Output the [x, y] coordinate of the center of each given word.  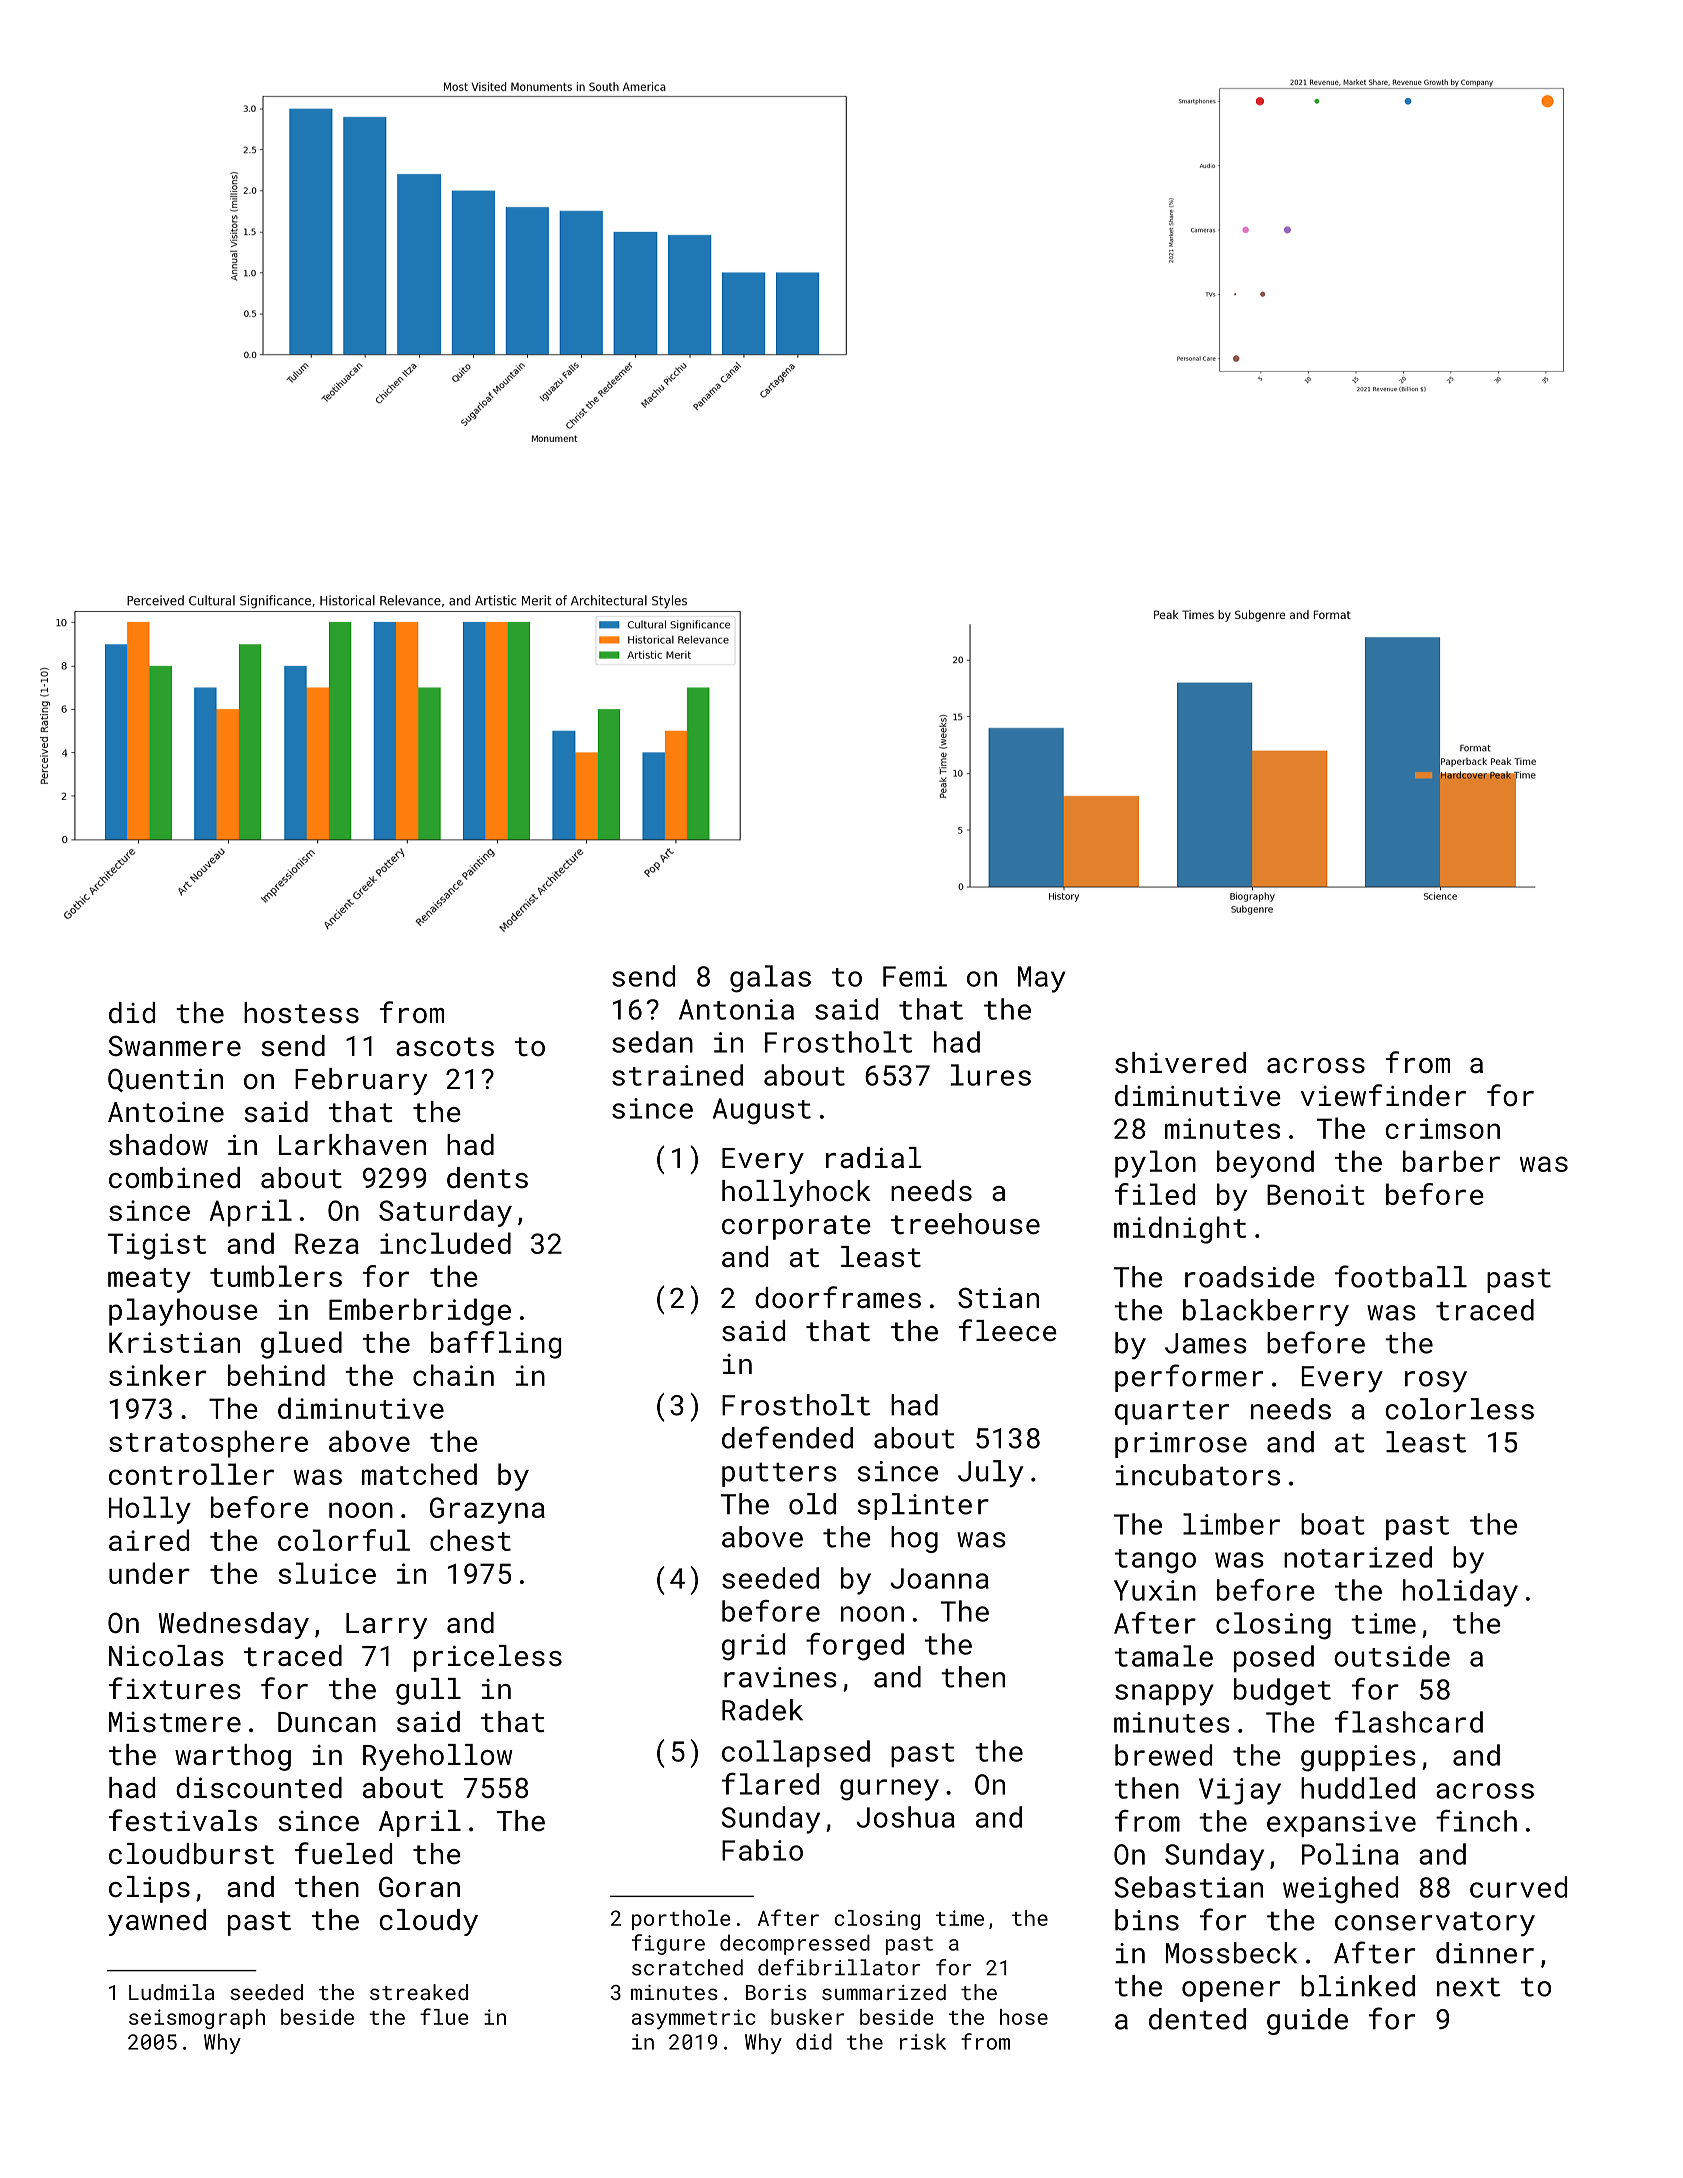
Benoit [1316, 1194]
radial [874, 1158]
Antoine [166, 1112]
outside [1392, 1656]
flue [444, 2016]
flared [770, 1784]
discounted [259, 1788]
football [1401, 1276]
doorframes [838, 1297]
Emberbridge [420, 1312]
